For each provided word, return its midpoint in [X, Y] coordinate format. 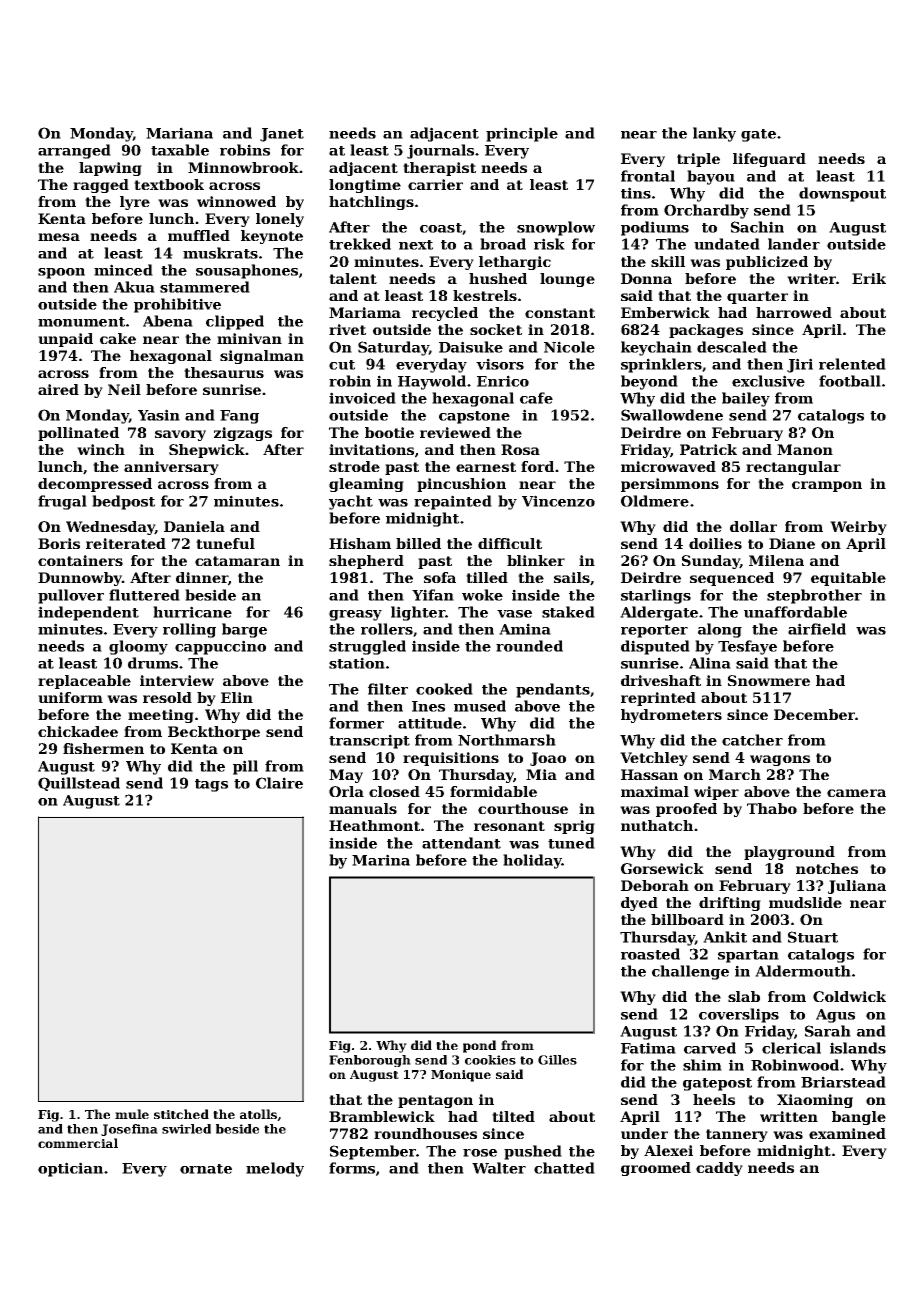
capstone [474, 417]
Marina [381, 860]
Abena [168, 321]
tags [211, 785]
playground [789, 853]
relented [852, 364]
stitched [181, 1114]
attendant [461, 843]
